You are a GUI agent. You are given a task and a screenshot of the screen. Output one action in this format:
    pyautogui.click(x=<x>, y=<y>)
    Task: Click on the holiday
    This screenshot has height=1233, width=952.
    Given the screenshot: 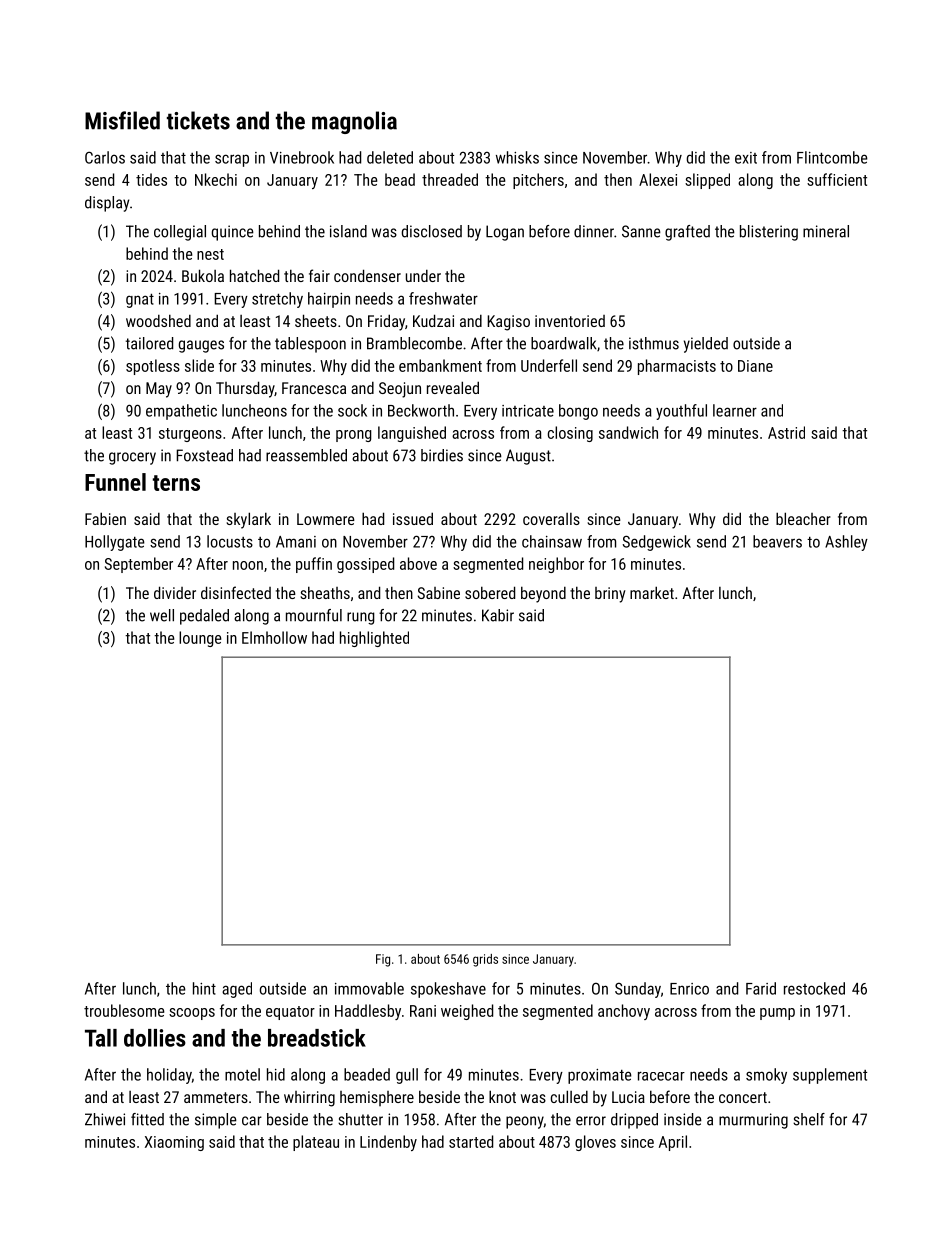 What is the action you would take?
    pyautogui.click(x=169, y=1076)
